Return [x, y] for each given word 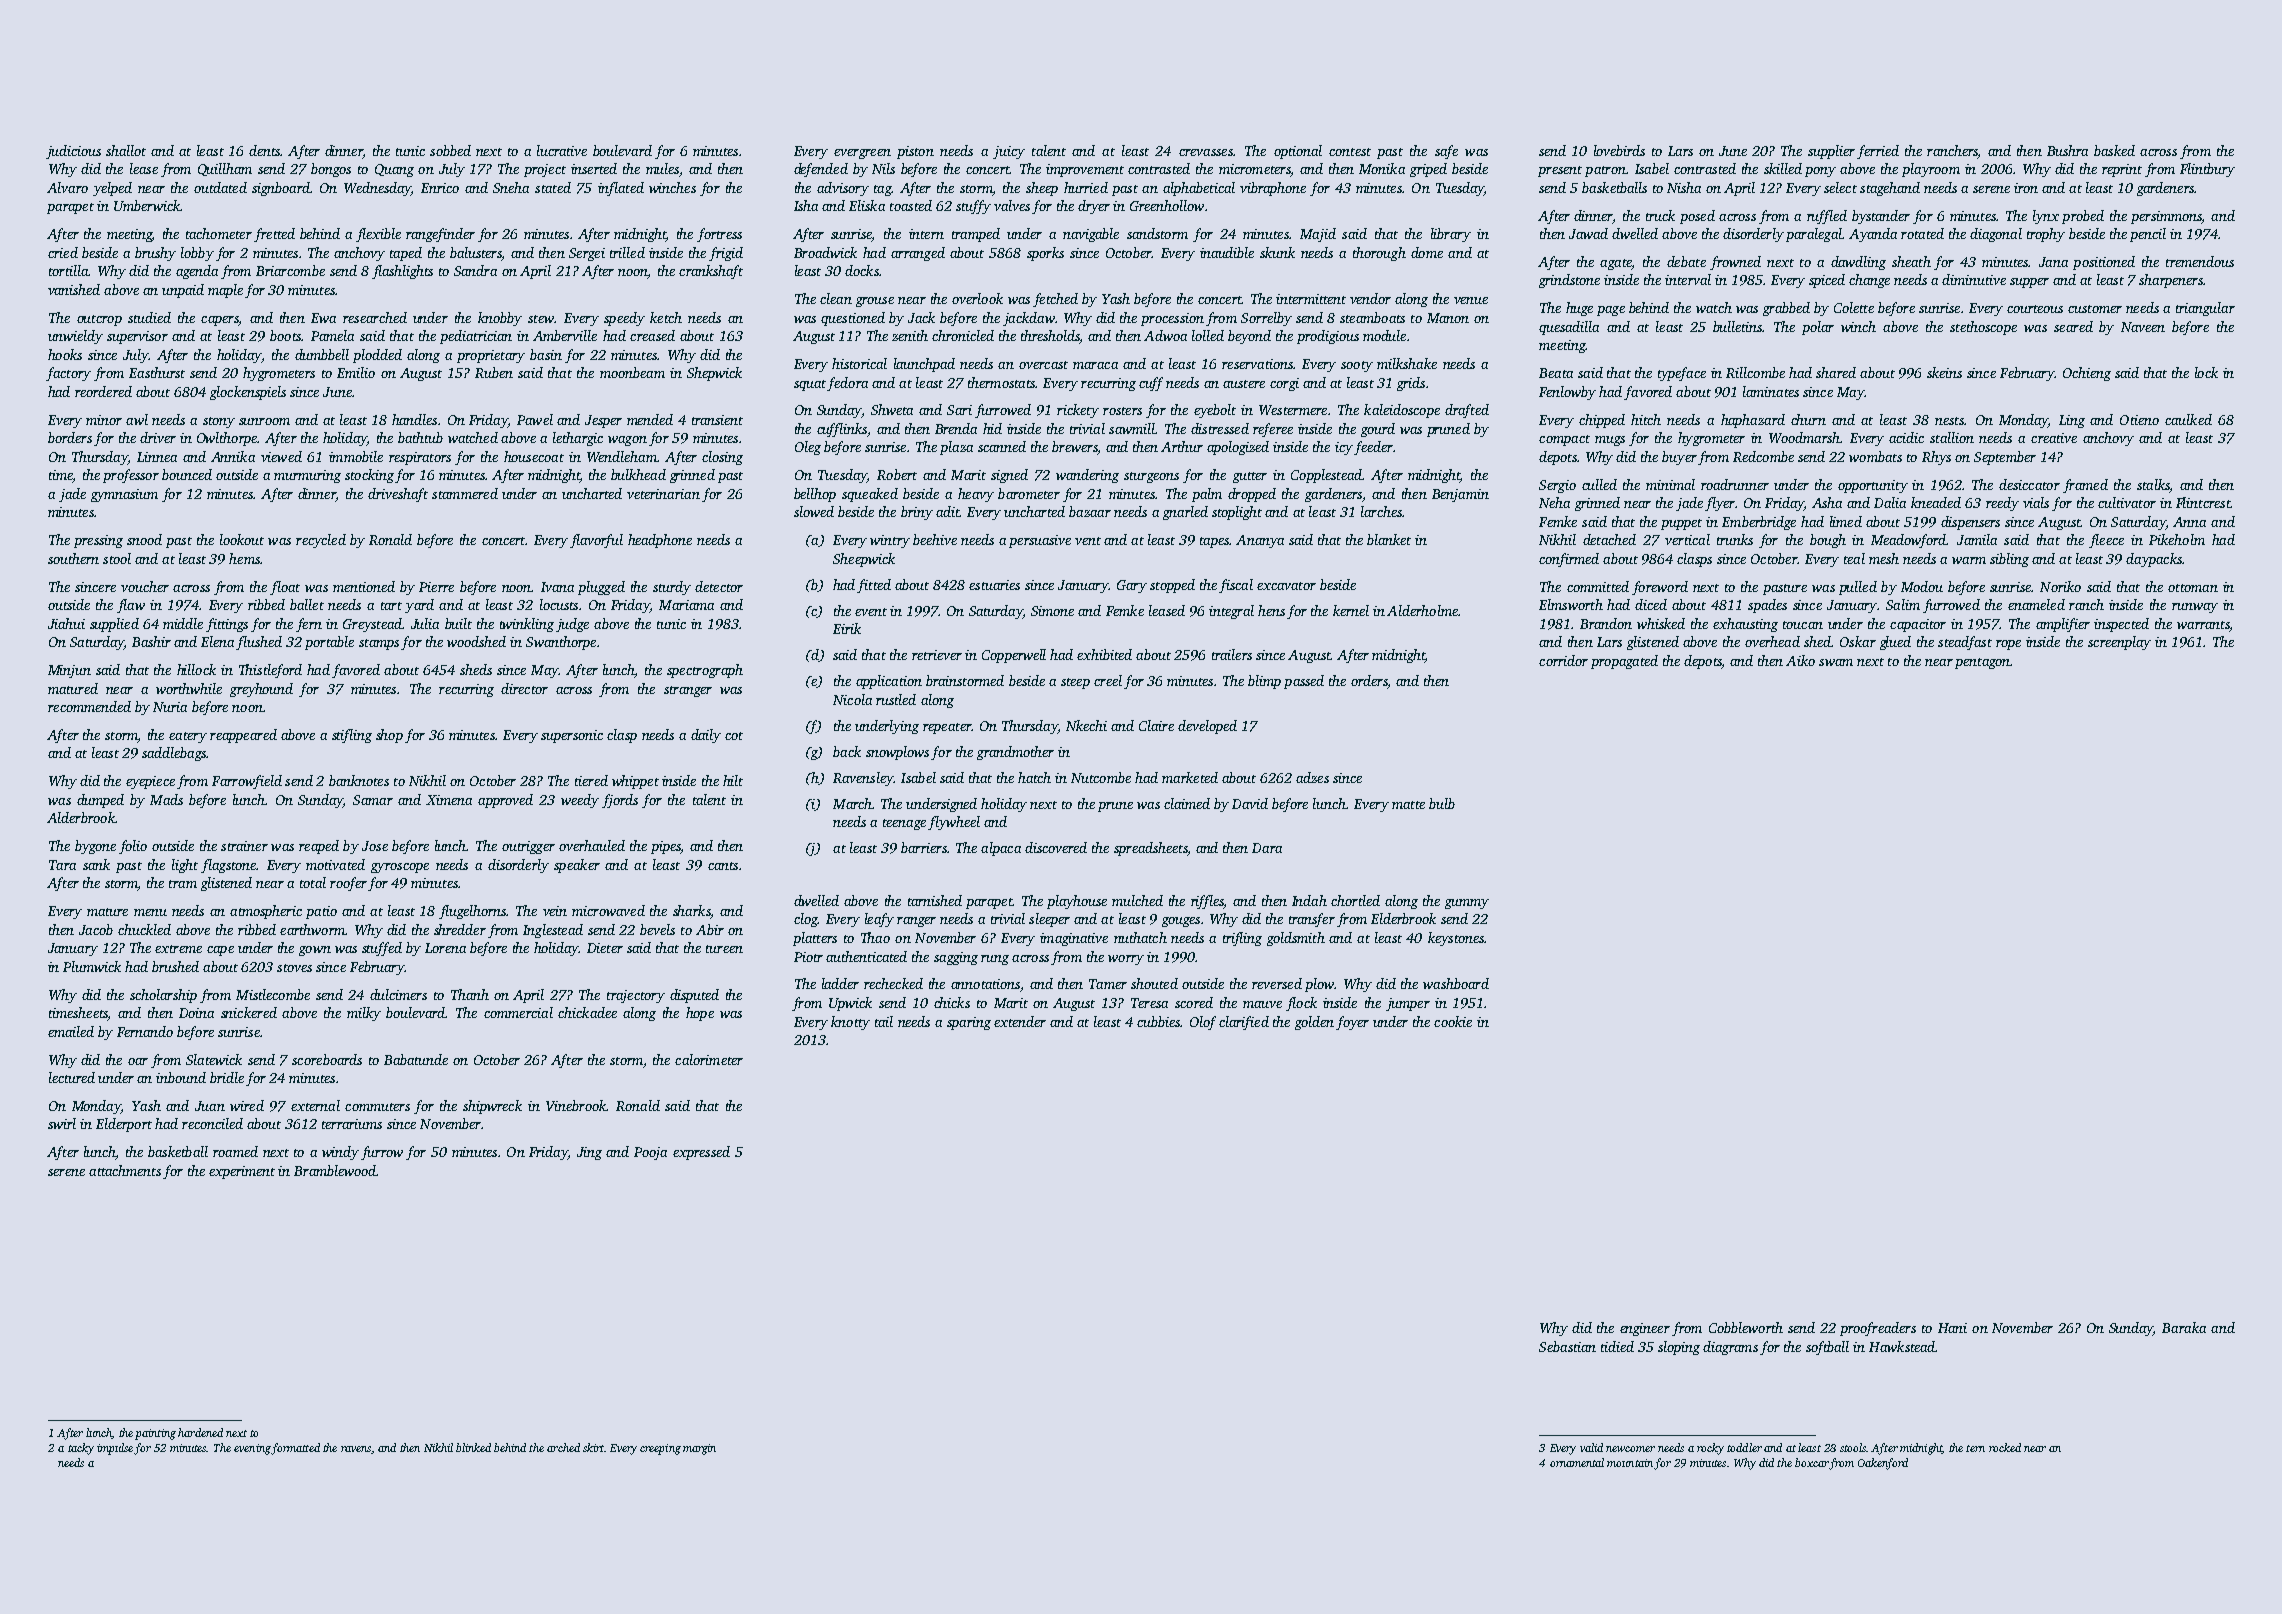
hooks [65, 354]
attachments [125, 1170]
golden [1314, 1023]
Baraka [2184, 1327]
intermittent [1311, 299]
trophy [2046, 235]
